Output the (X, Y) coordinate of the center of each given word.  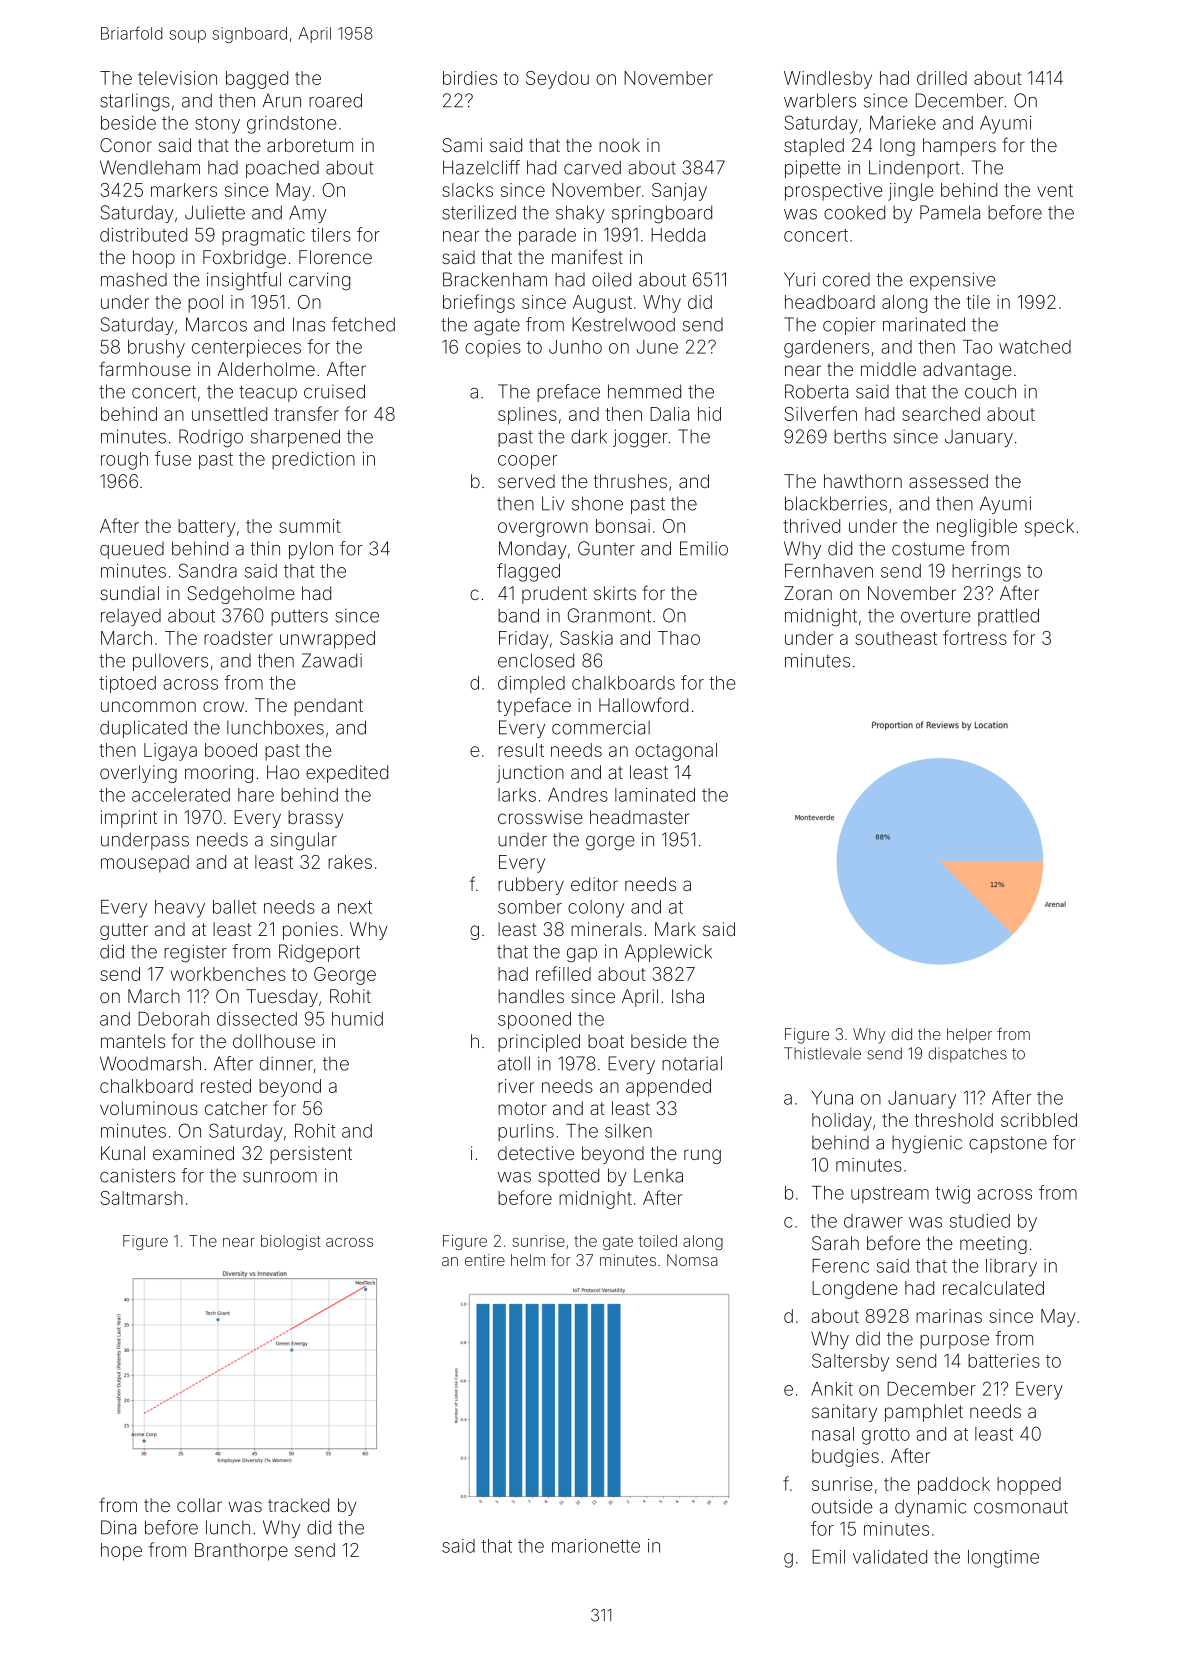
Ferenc (840, 1266)
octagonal (676, 752)
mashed (134, 280)
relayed (131, 617)
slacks (467, 190)
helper (969, 1035)
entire (485, 1260)
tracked (298, 1505)
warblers (820, 100)
